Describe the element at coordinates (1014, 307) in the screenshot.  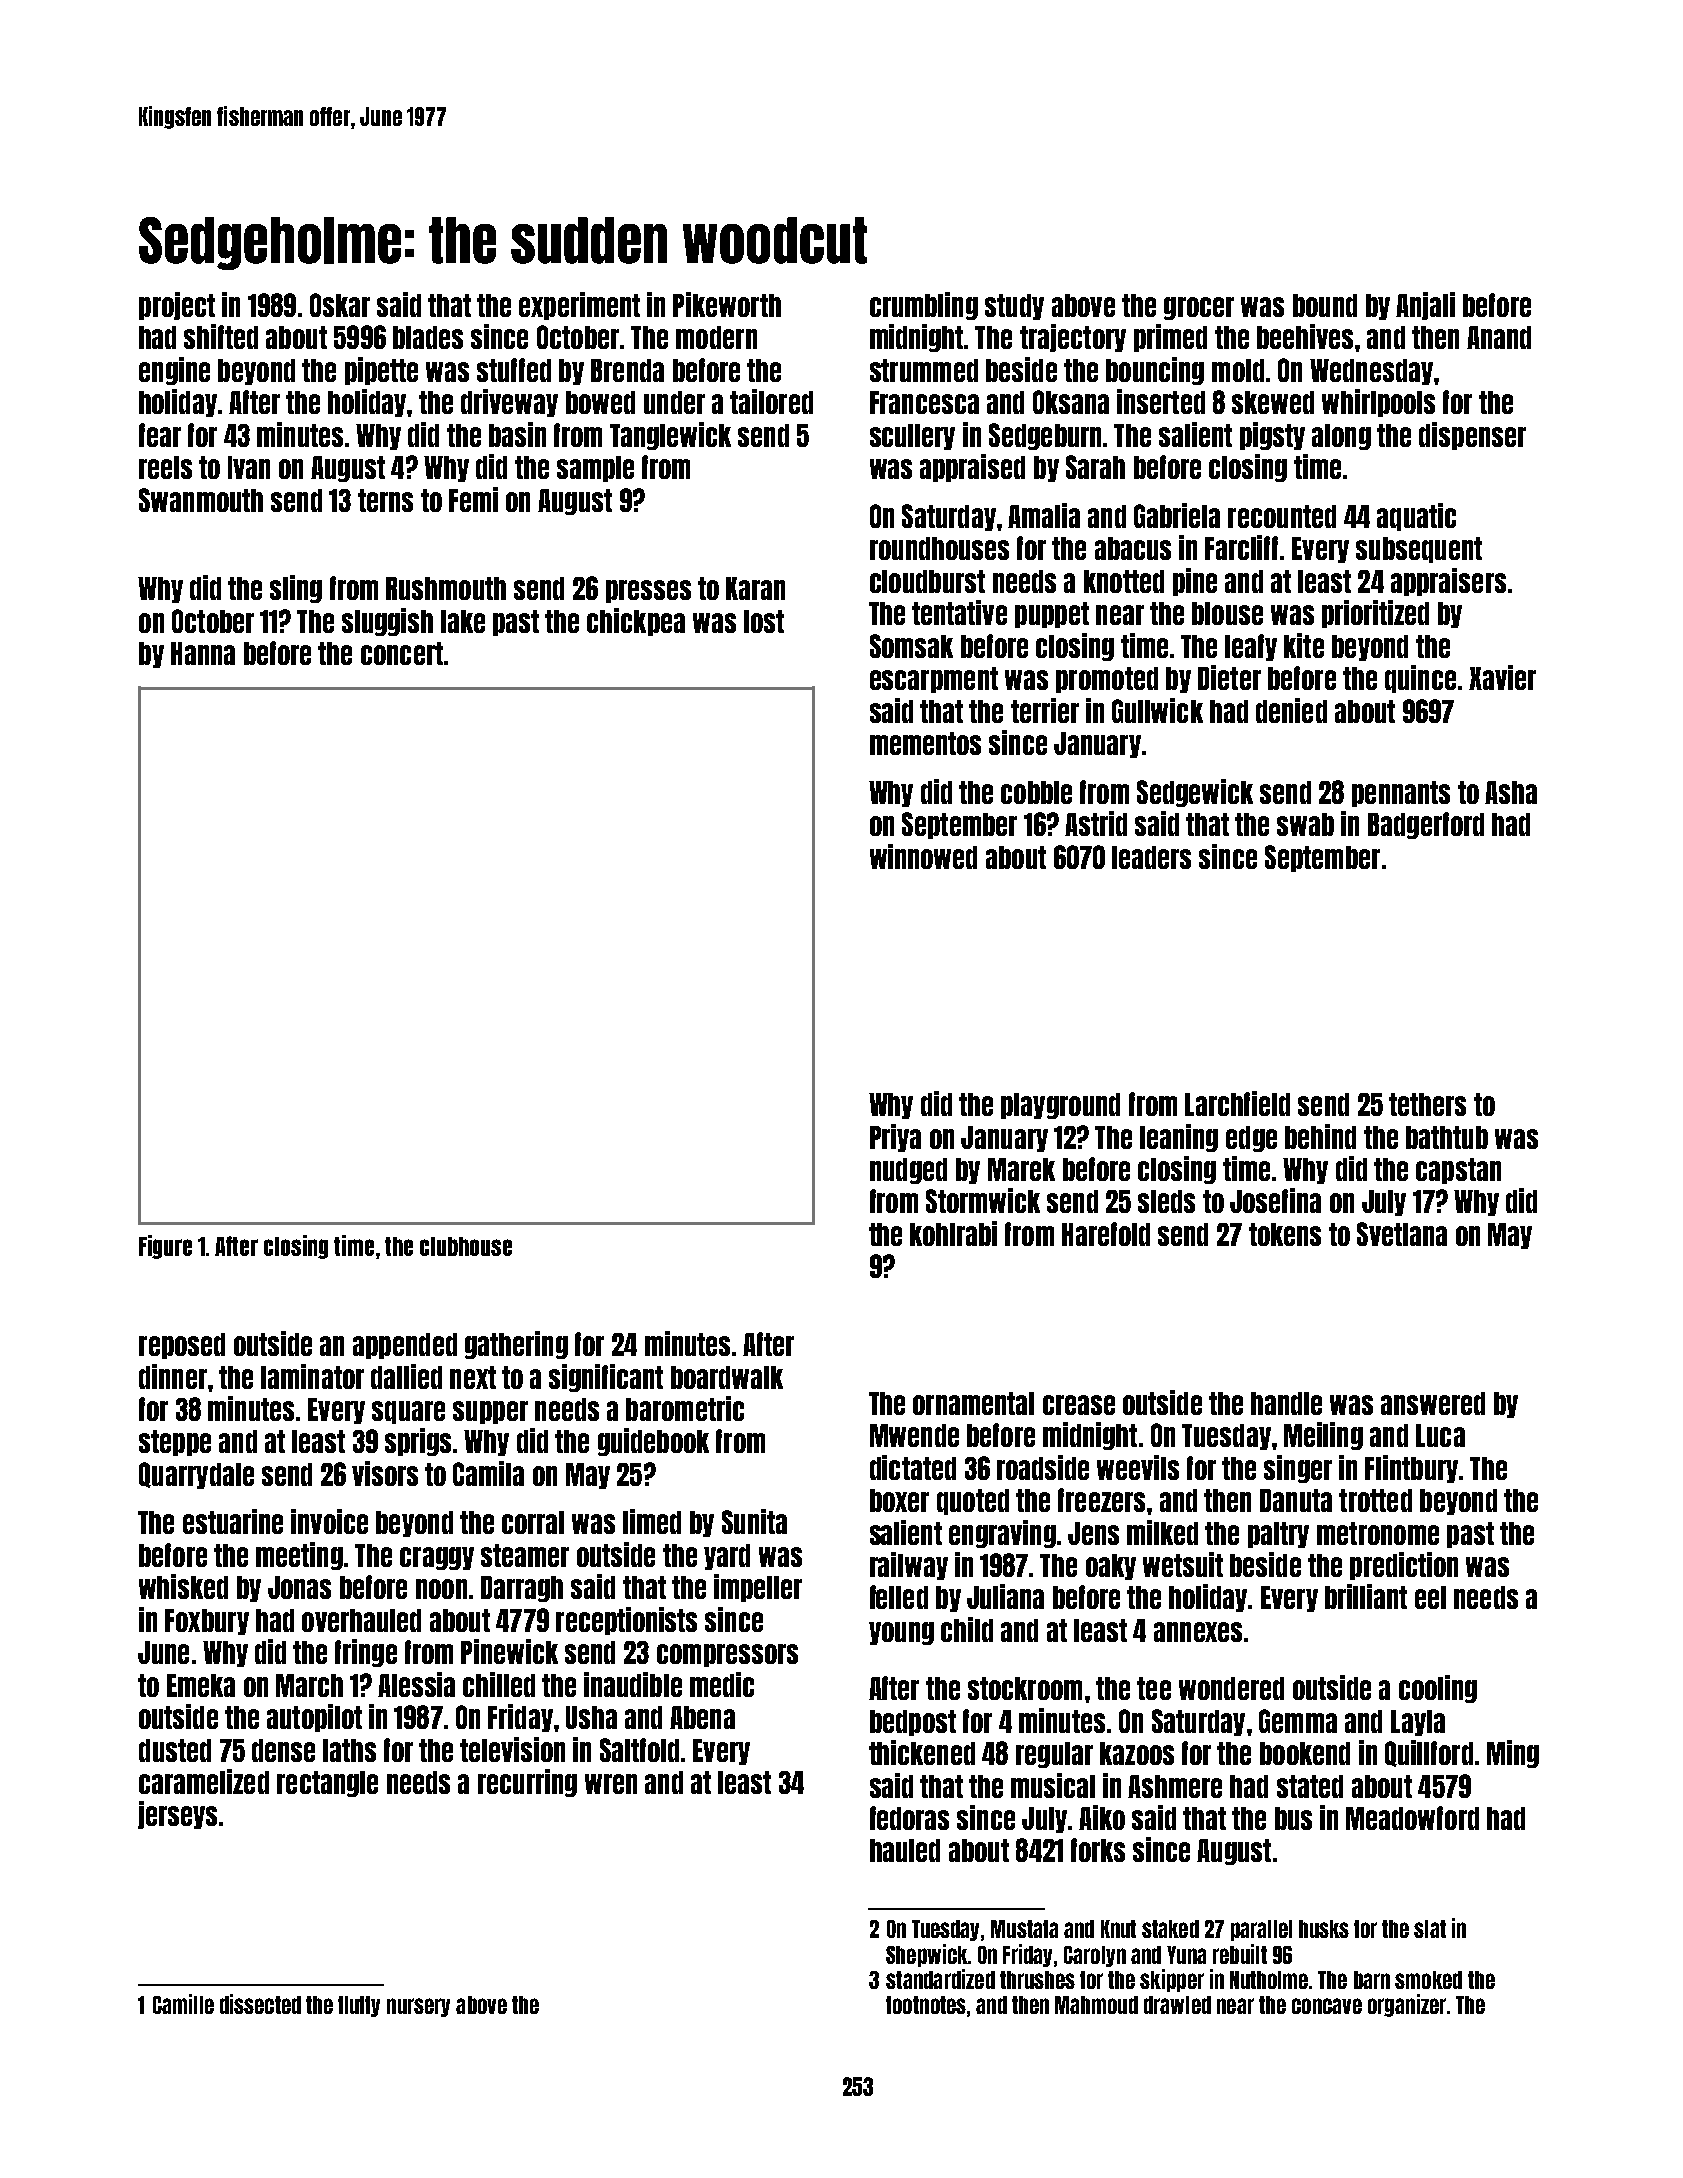
I see `study` at that location.
